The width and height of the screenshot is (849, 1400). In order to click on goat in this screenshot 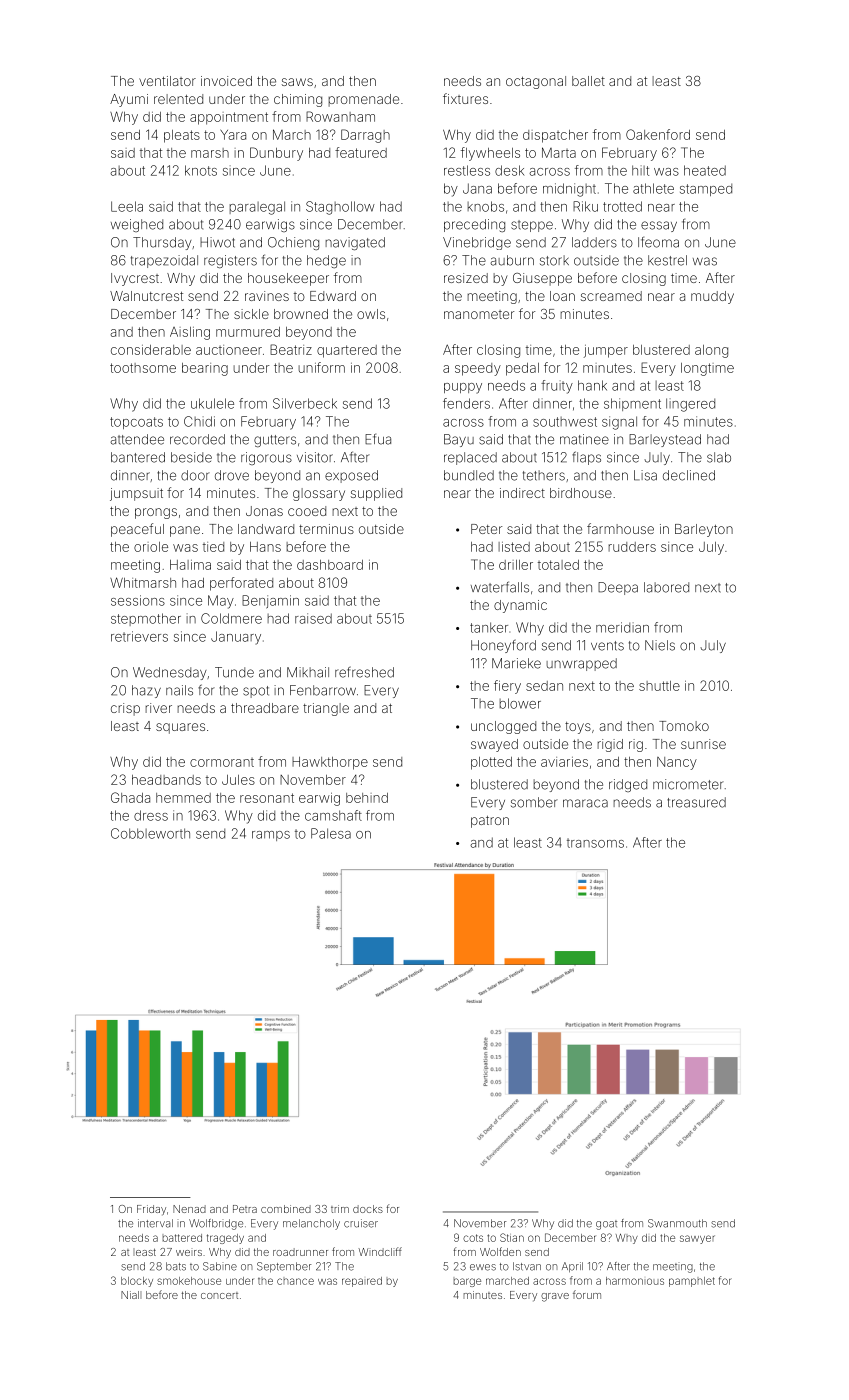, I will do `click(606, 1225)`.
